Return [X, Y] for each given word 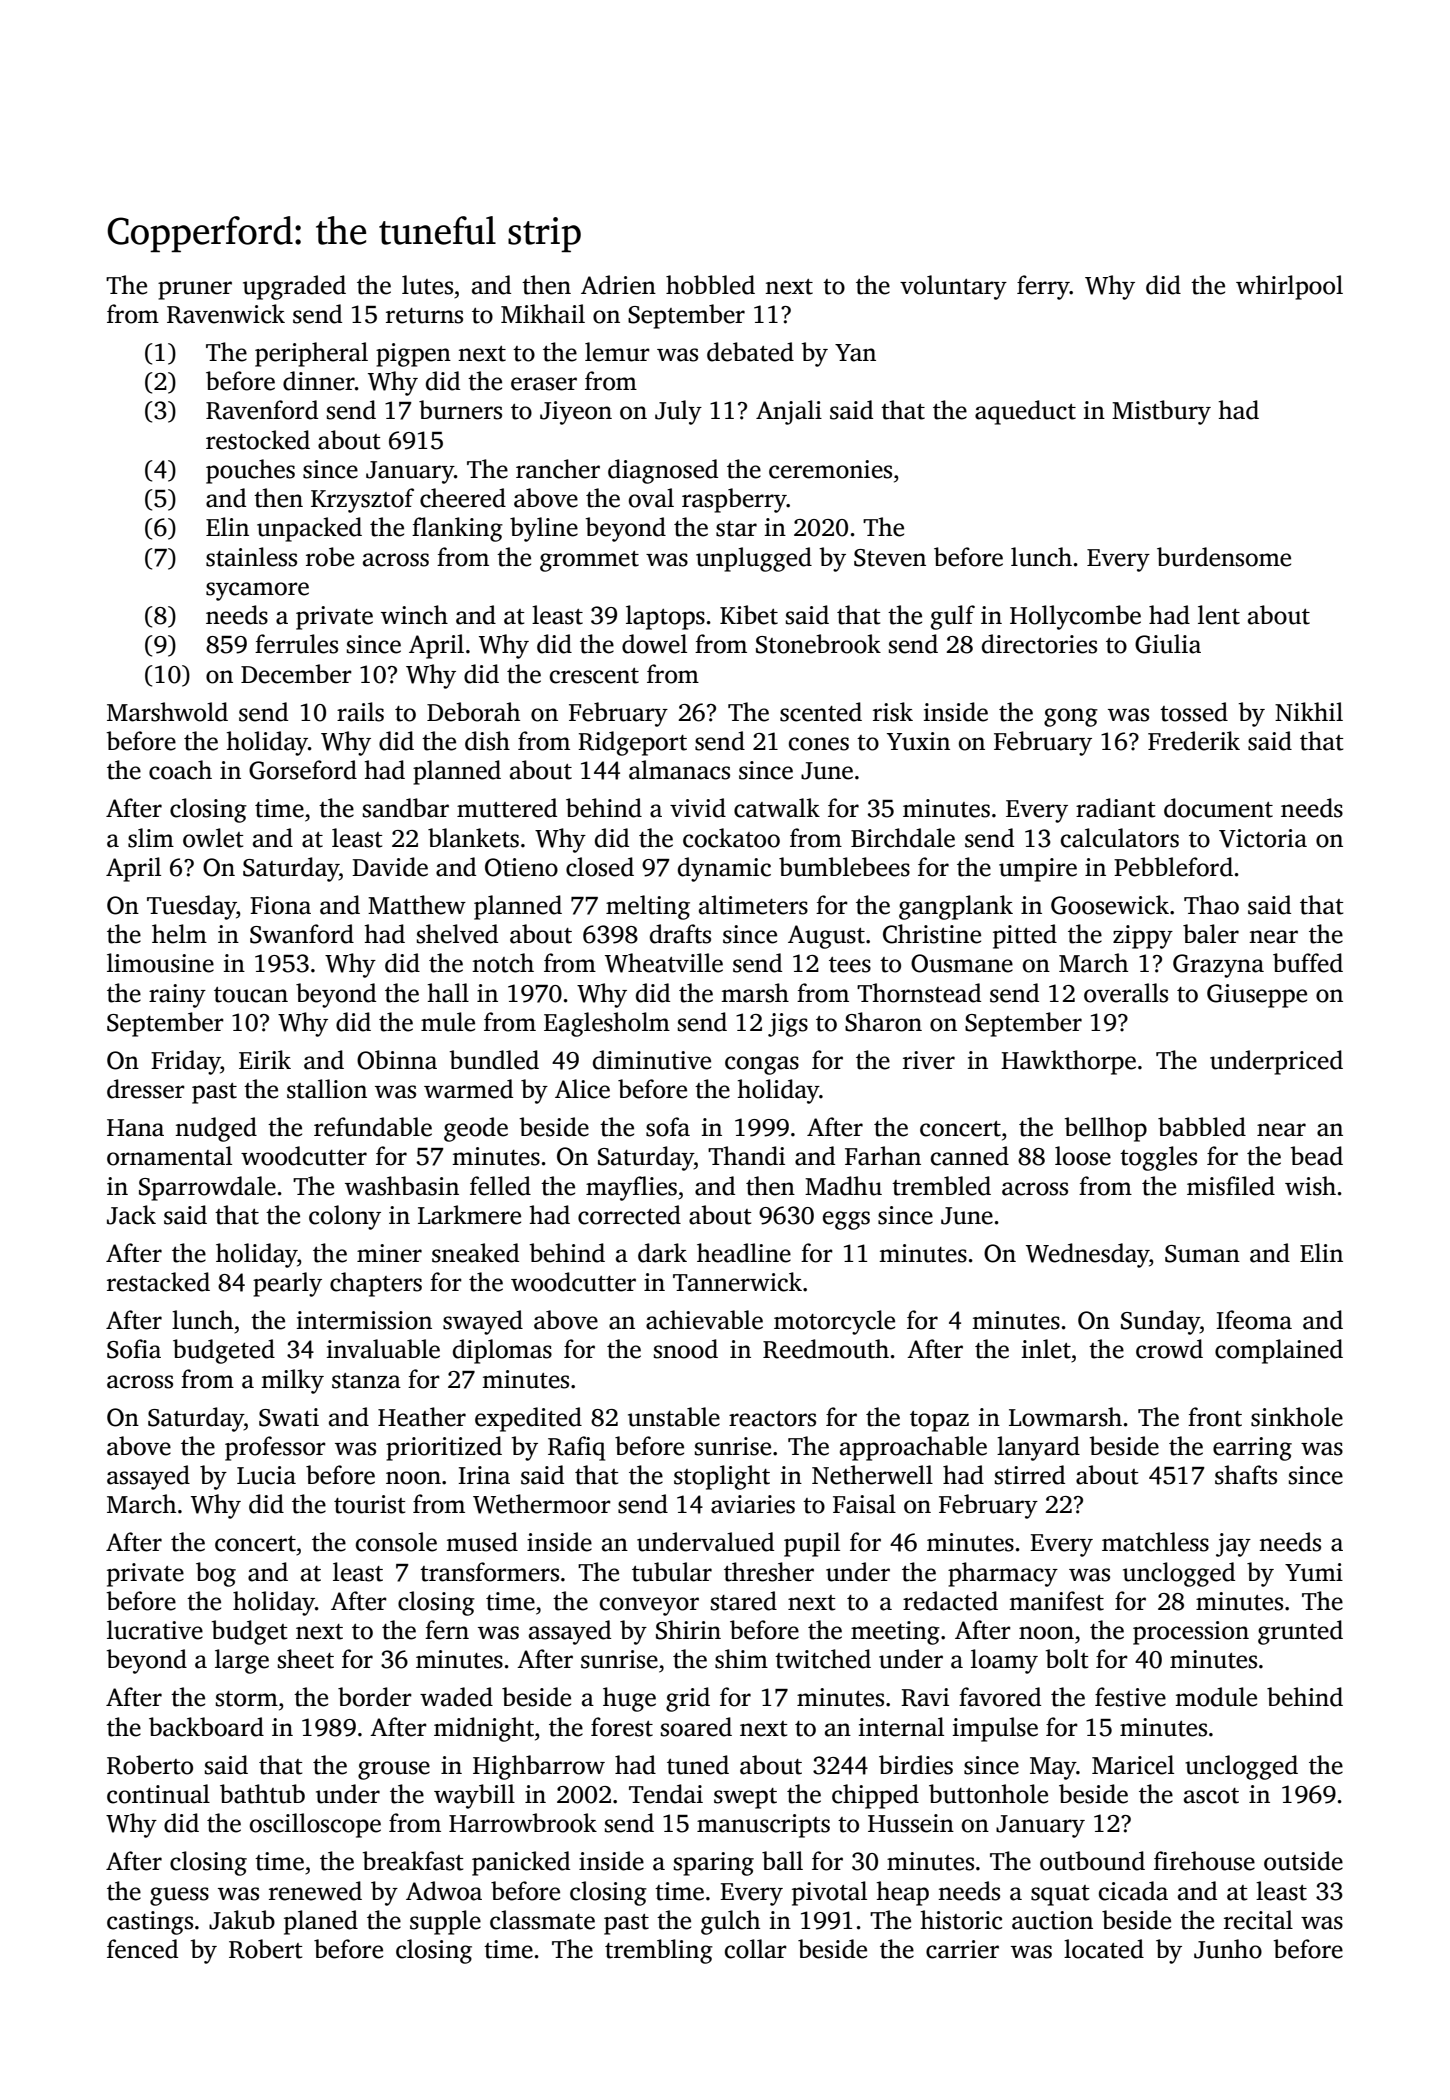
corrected [629, 1215]
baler [1211, 934]
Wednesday [1087, 1255]
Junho [1228, 1949]
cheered [463, 498]
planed [321, 1922]
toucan [251, 995]
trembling [659, 1951]
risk [893, 712]
